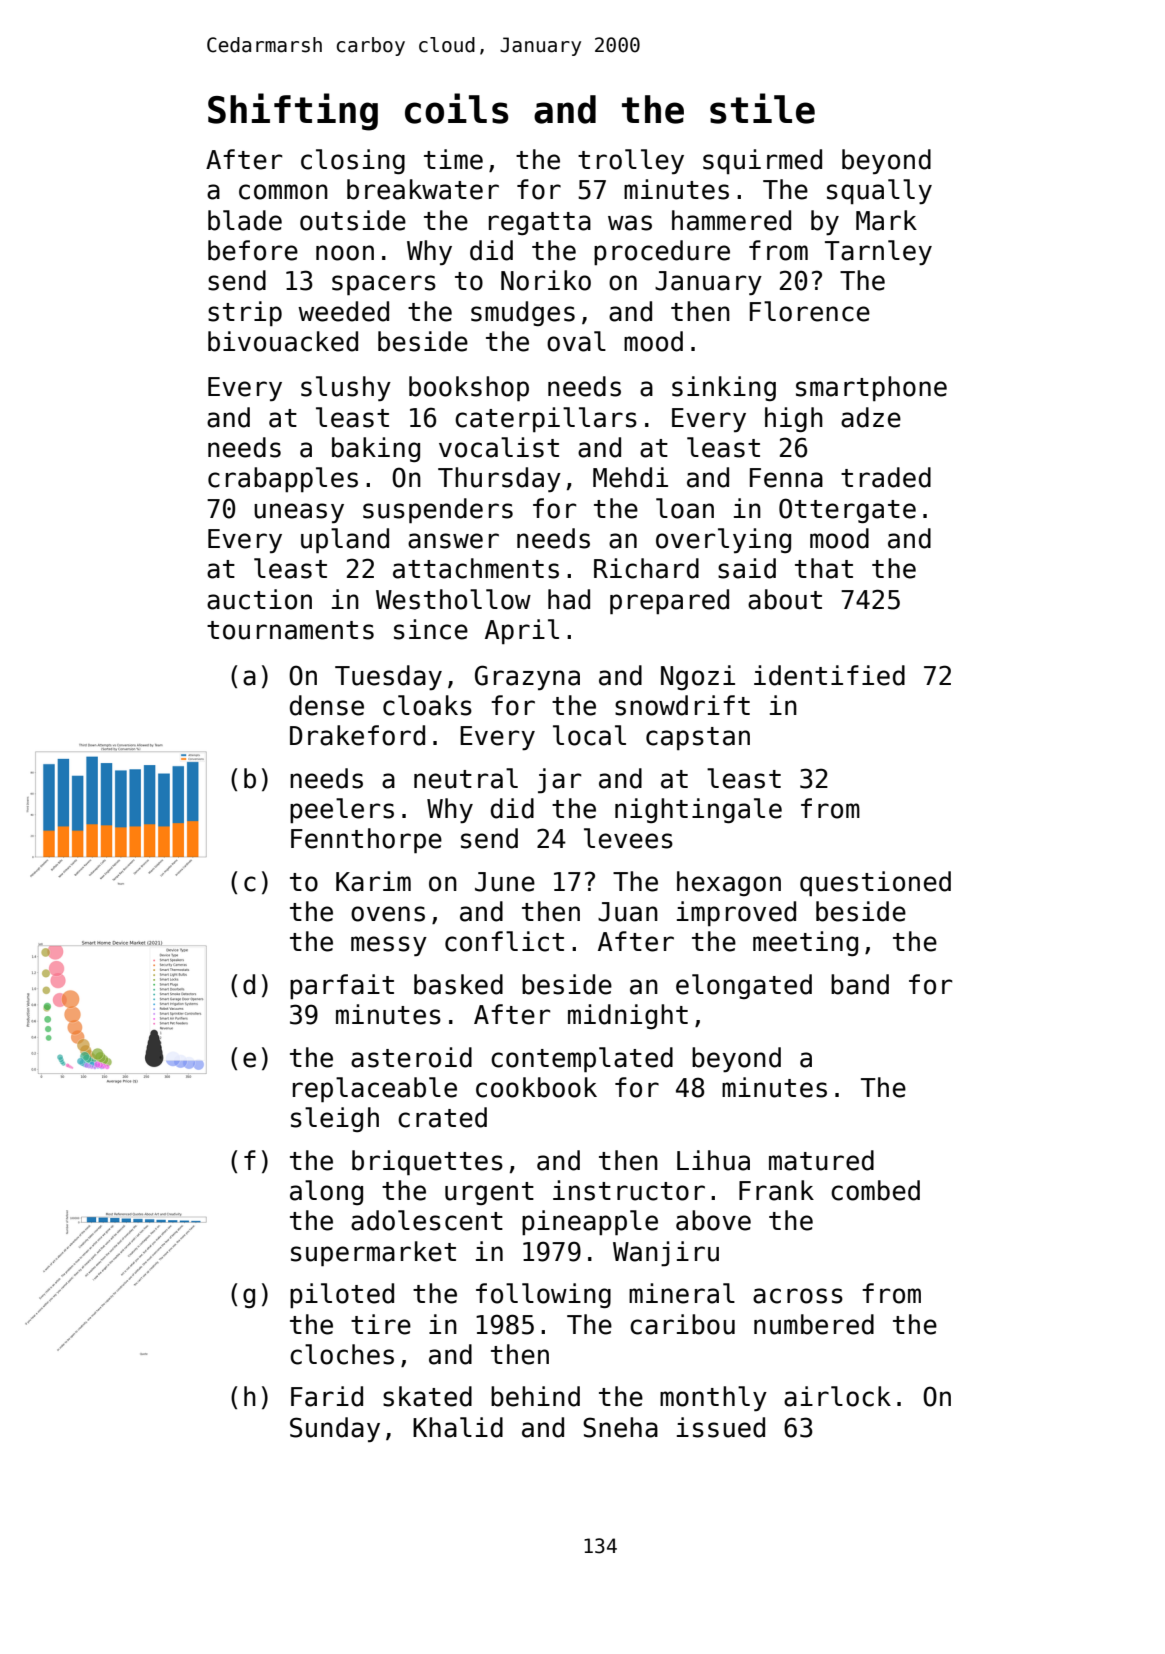  Describe the element at coordinates (327, 1396) in the screenshot. I see `Farid` at that location.
